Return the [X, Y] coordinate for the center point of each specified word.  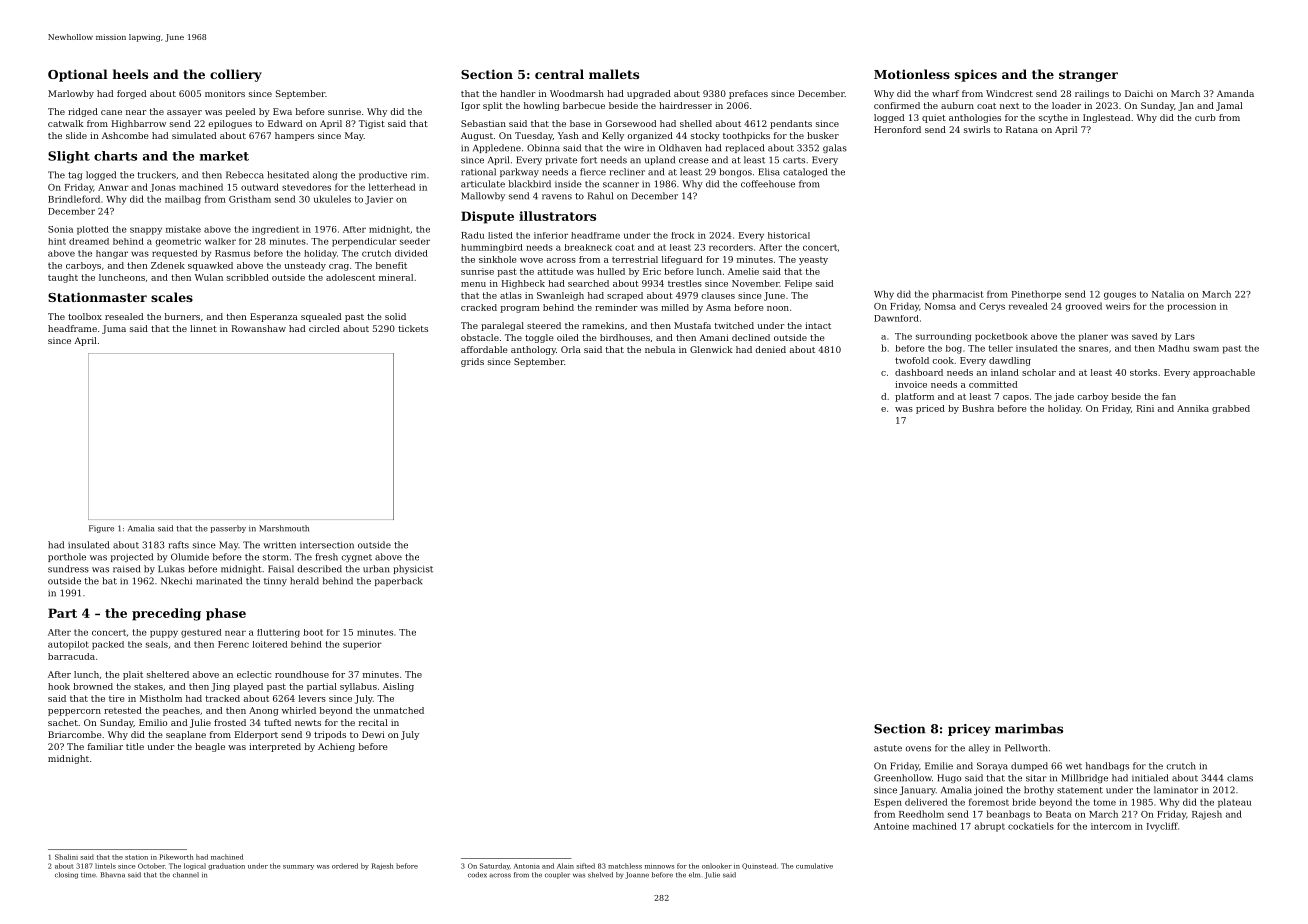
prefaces [748, 94]
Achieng [336, 747]
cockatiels [1031, 826]
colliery [236, 75]
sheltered [168, 674]
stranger [1088, 76]
